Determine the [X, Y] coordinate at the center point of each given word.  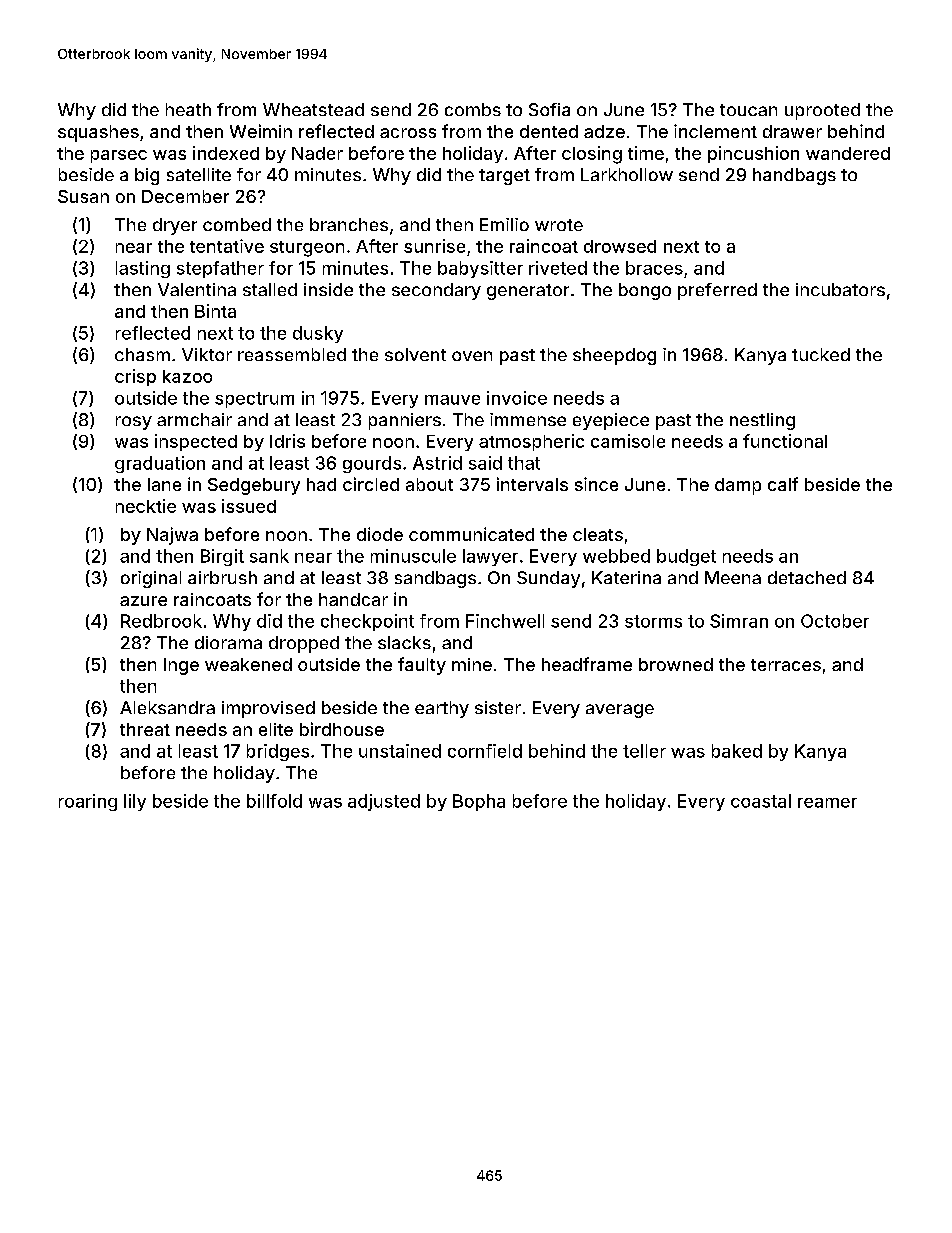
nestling [762, 421]
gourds [372, 464]
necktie [146, 506]
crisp [135, 377]
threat [145, 729]
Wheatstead [313, 109]
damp [738, 486]
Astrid [437, 463]
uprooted [822, 111]
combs [473, 109]
